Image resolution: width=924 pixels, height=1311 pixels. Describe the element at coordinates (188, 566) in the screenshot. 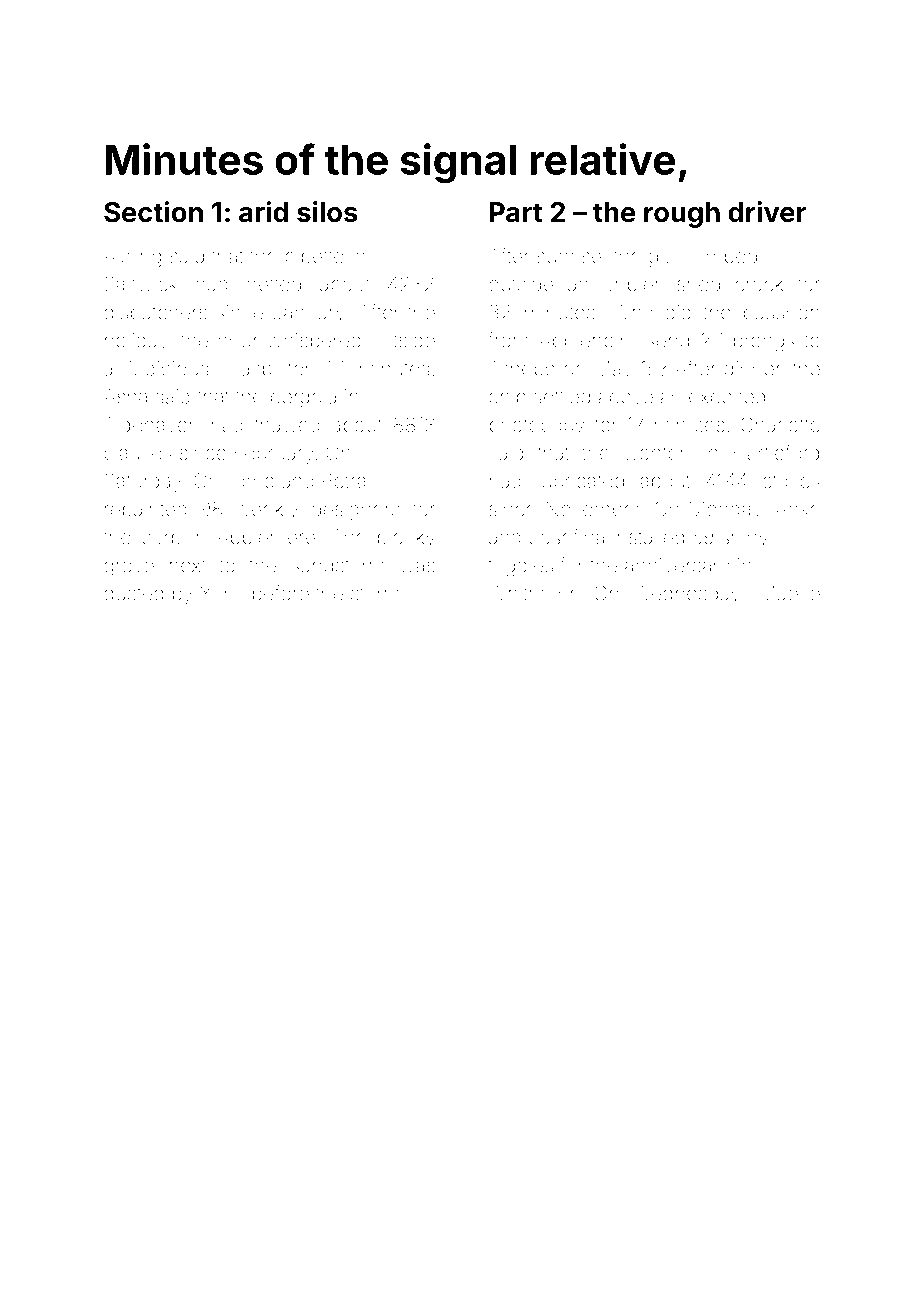

I see `next` at that location.
